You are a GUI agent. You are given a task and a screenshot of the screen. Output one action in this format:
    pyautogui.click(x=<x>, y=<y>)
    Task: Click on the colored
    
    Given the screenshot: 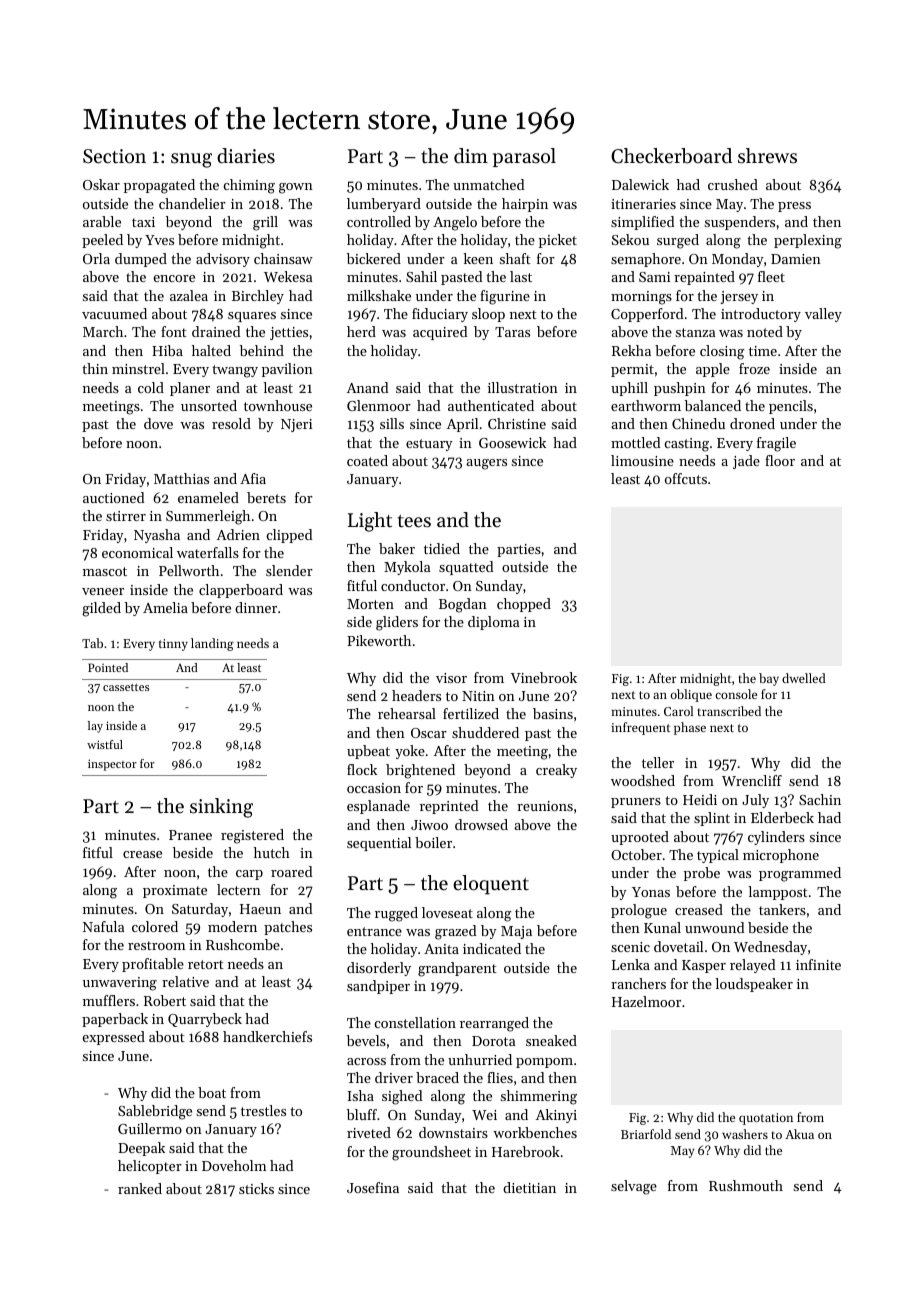 What is the action you would take?
    pyautogui.click(x=155, y=926)
